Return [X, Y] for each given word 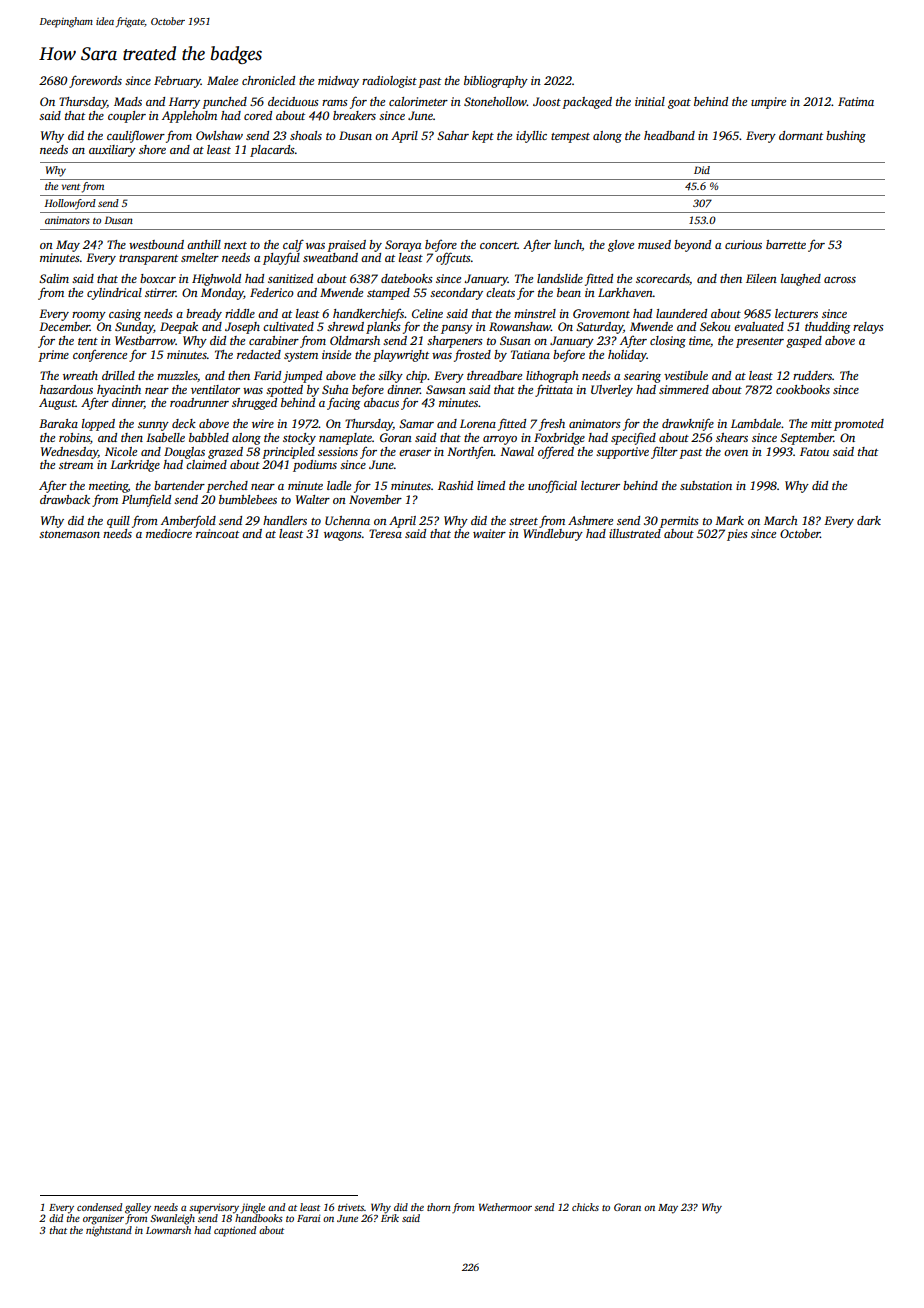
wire [263, 423]
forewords [95, 81]
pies [737, 535]
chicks [585, 1207]
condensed [99, 1207]
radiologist [389, 82]
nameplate [345, 439]
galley [138, 1208]
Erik [390, 1218]
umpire [768, 103]
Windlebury [553, 535]
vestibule [686, 375]
